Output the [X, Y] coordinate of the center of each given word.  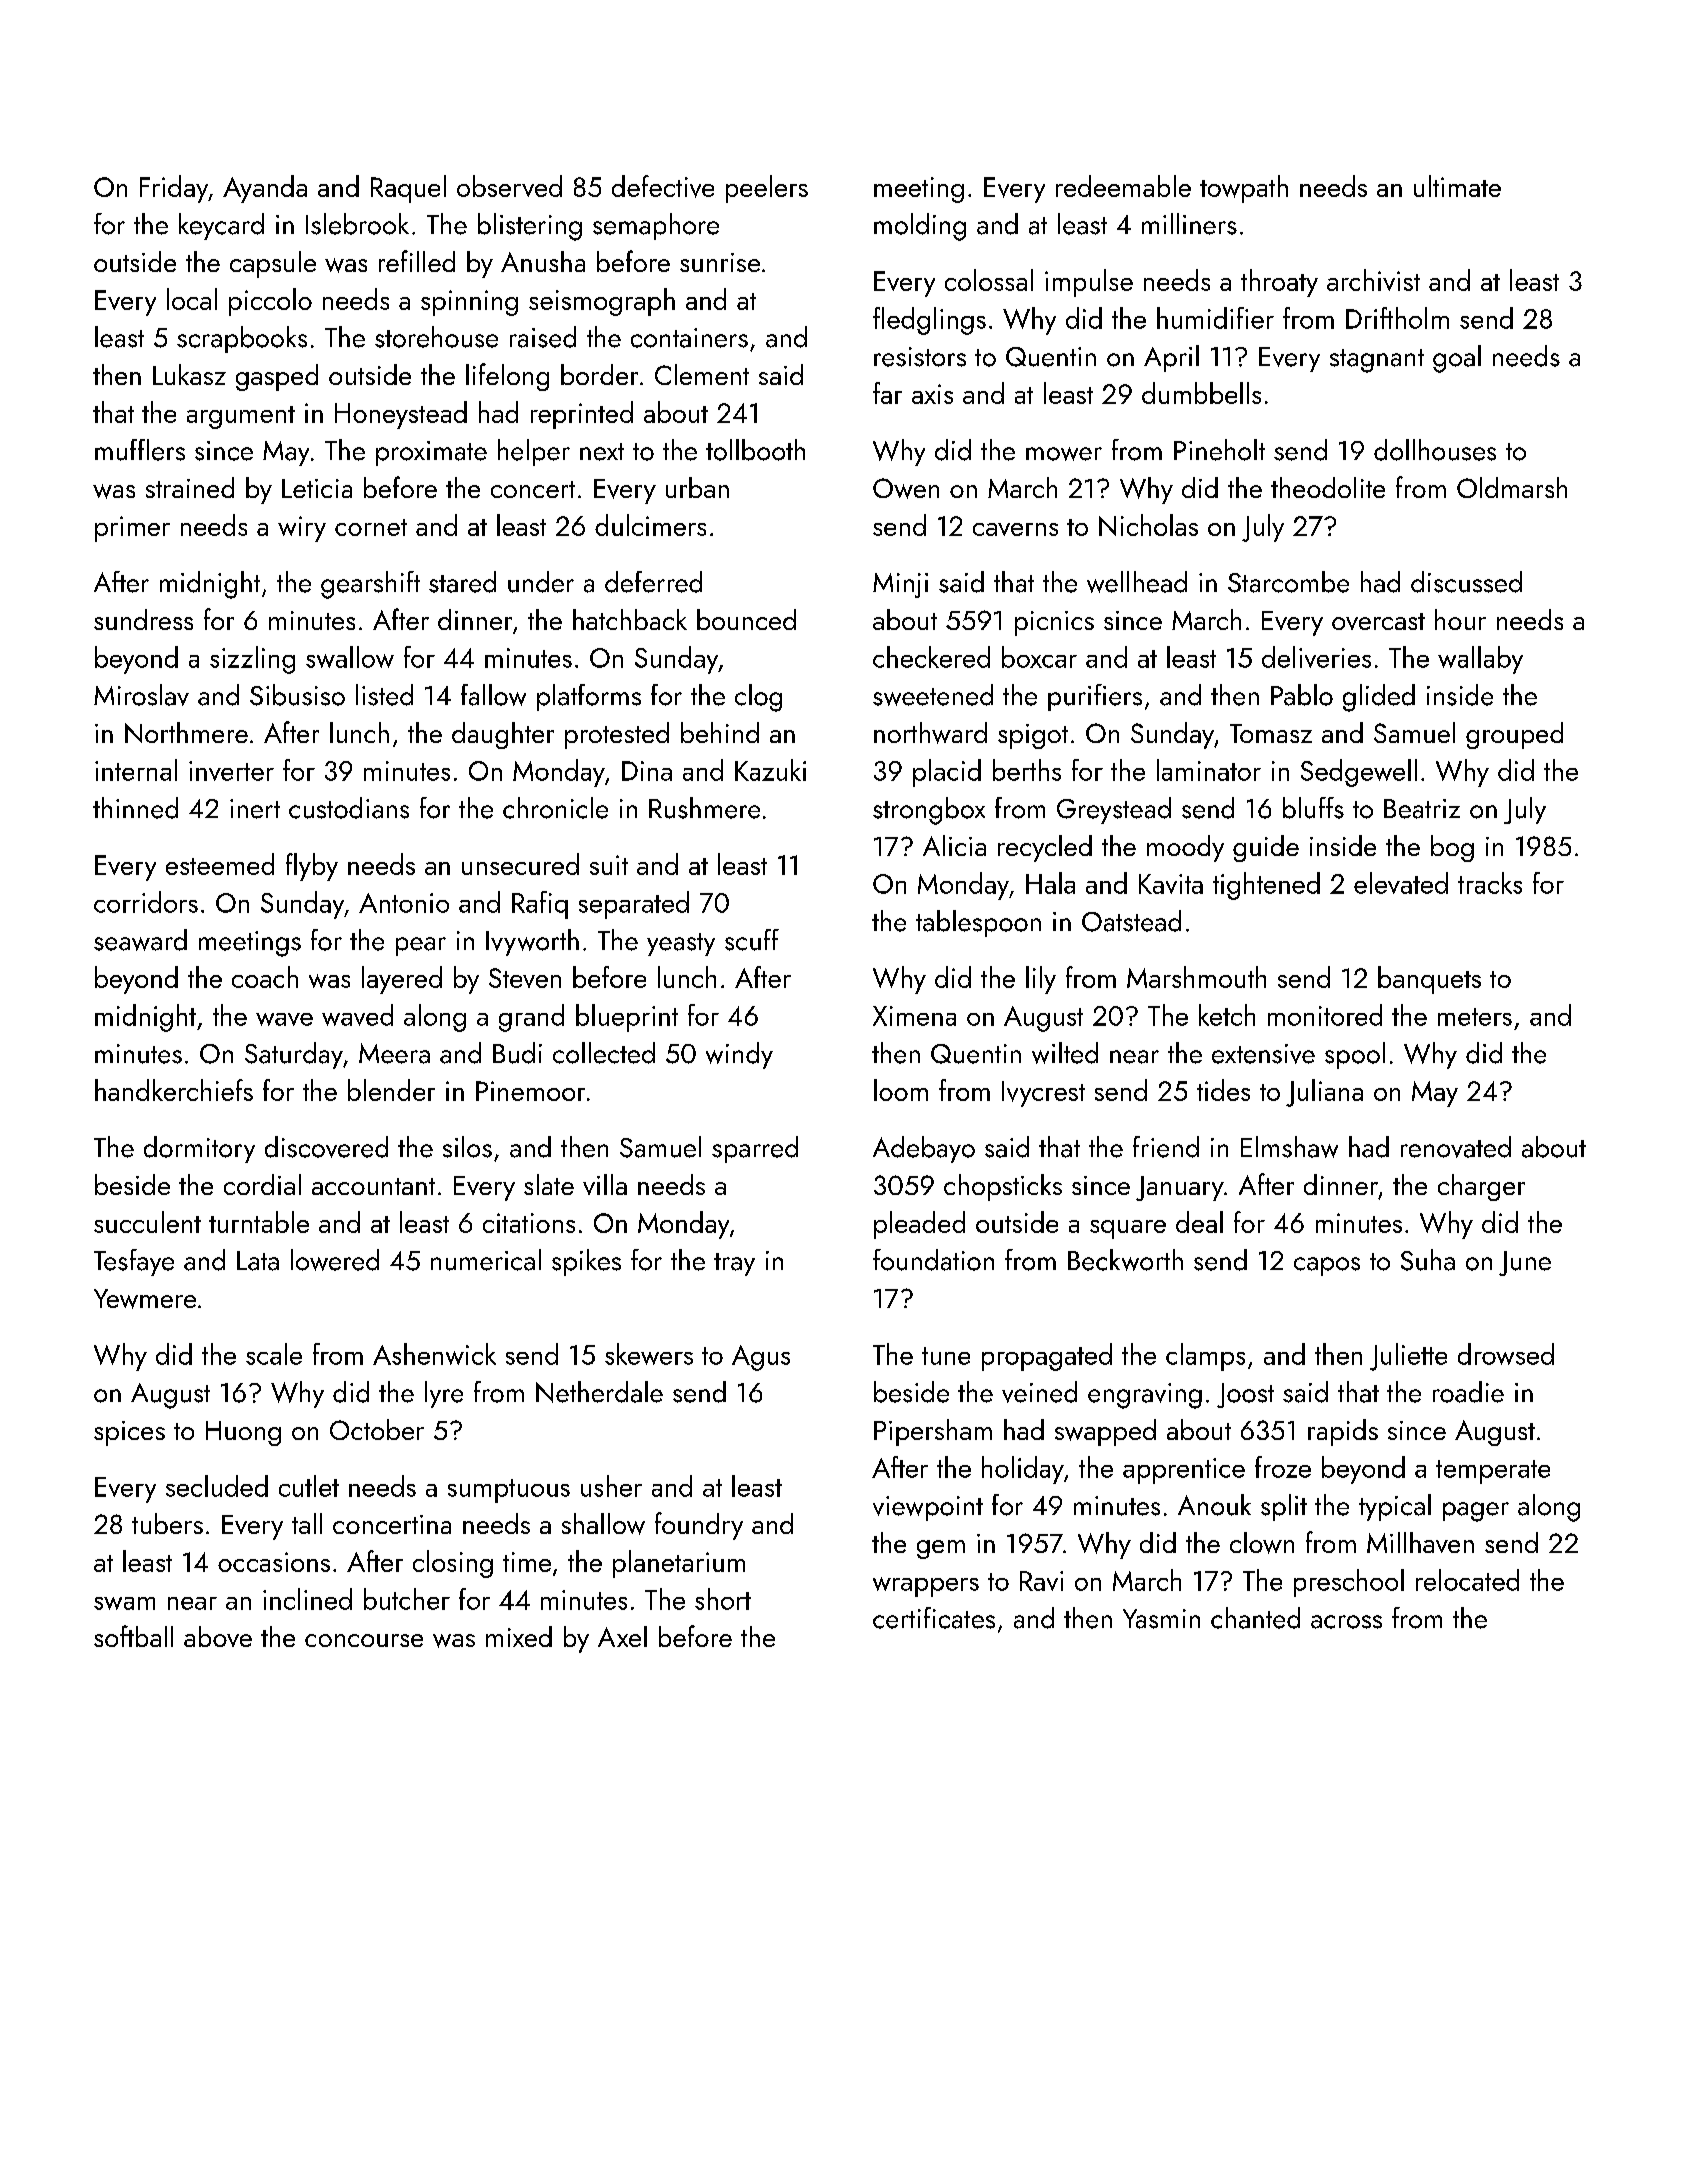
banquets [1429, 980]
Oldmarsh [1512, 487]
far [887, 393]
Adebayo [924, 1149]
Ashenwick [434, 1354]
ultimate [1457, 186]
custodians [349, 808]
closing [453, 1564]
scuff [752, 940]
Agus [761, 1358]
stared [462, 582]
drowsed [1506, 1354]
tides [1223, 1090]
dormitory [199, 1149]
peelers [767, 189]
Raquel [408, 189]
